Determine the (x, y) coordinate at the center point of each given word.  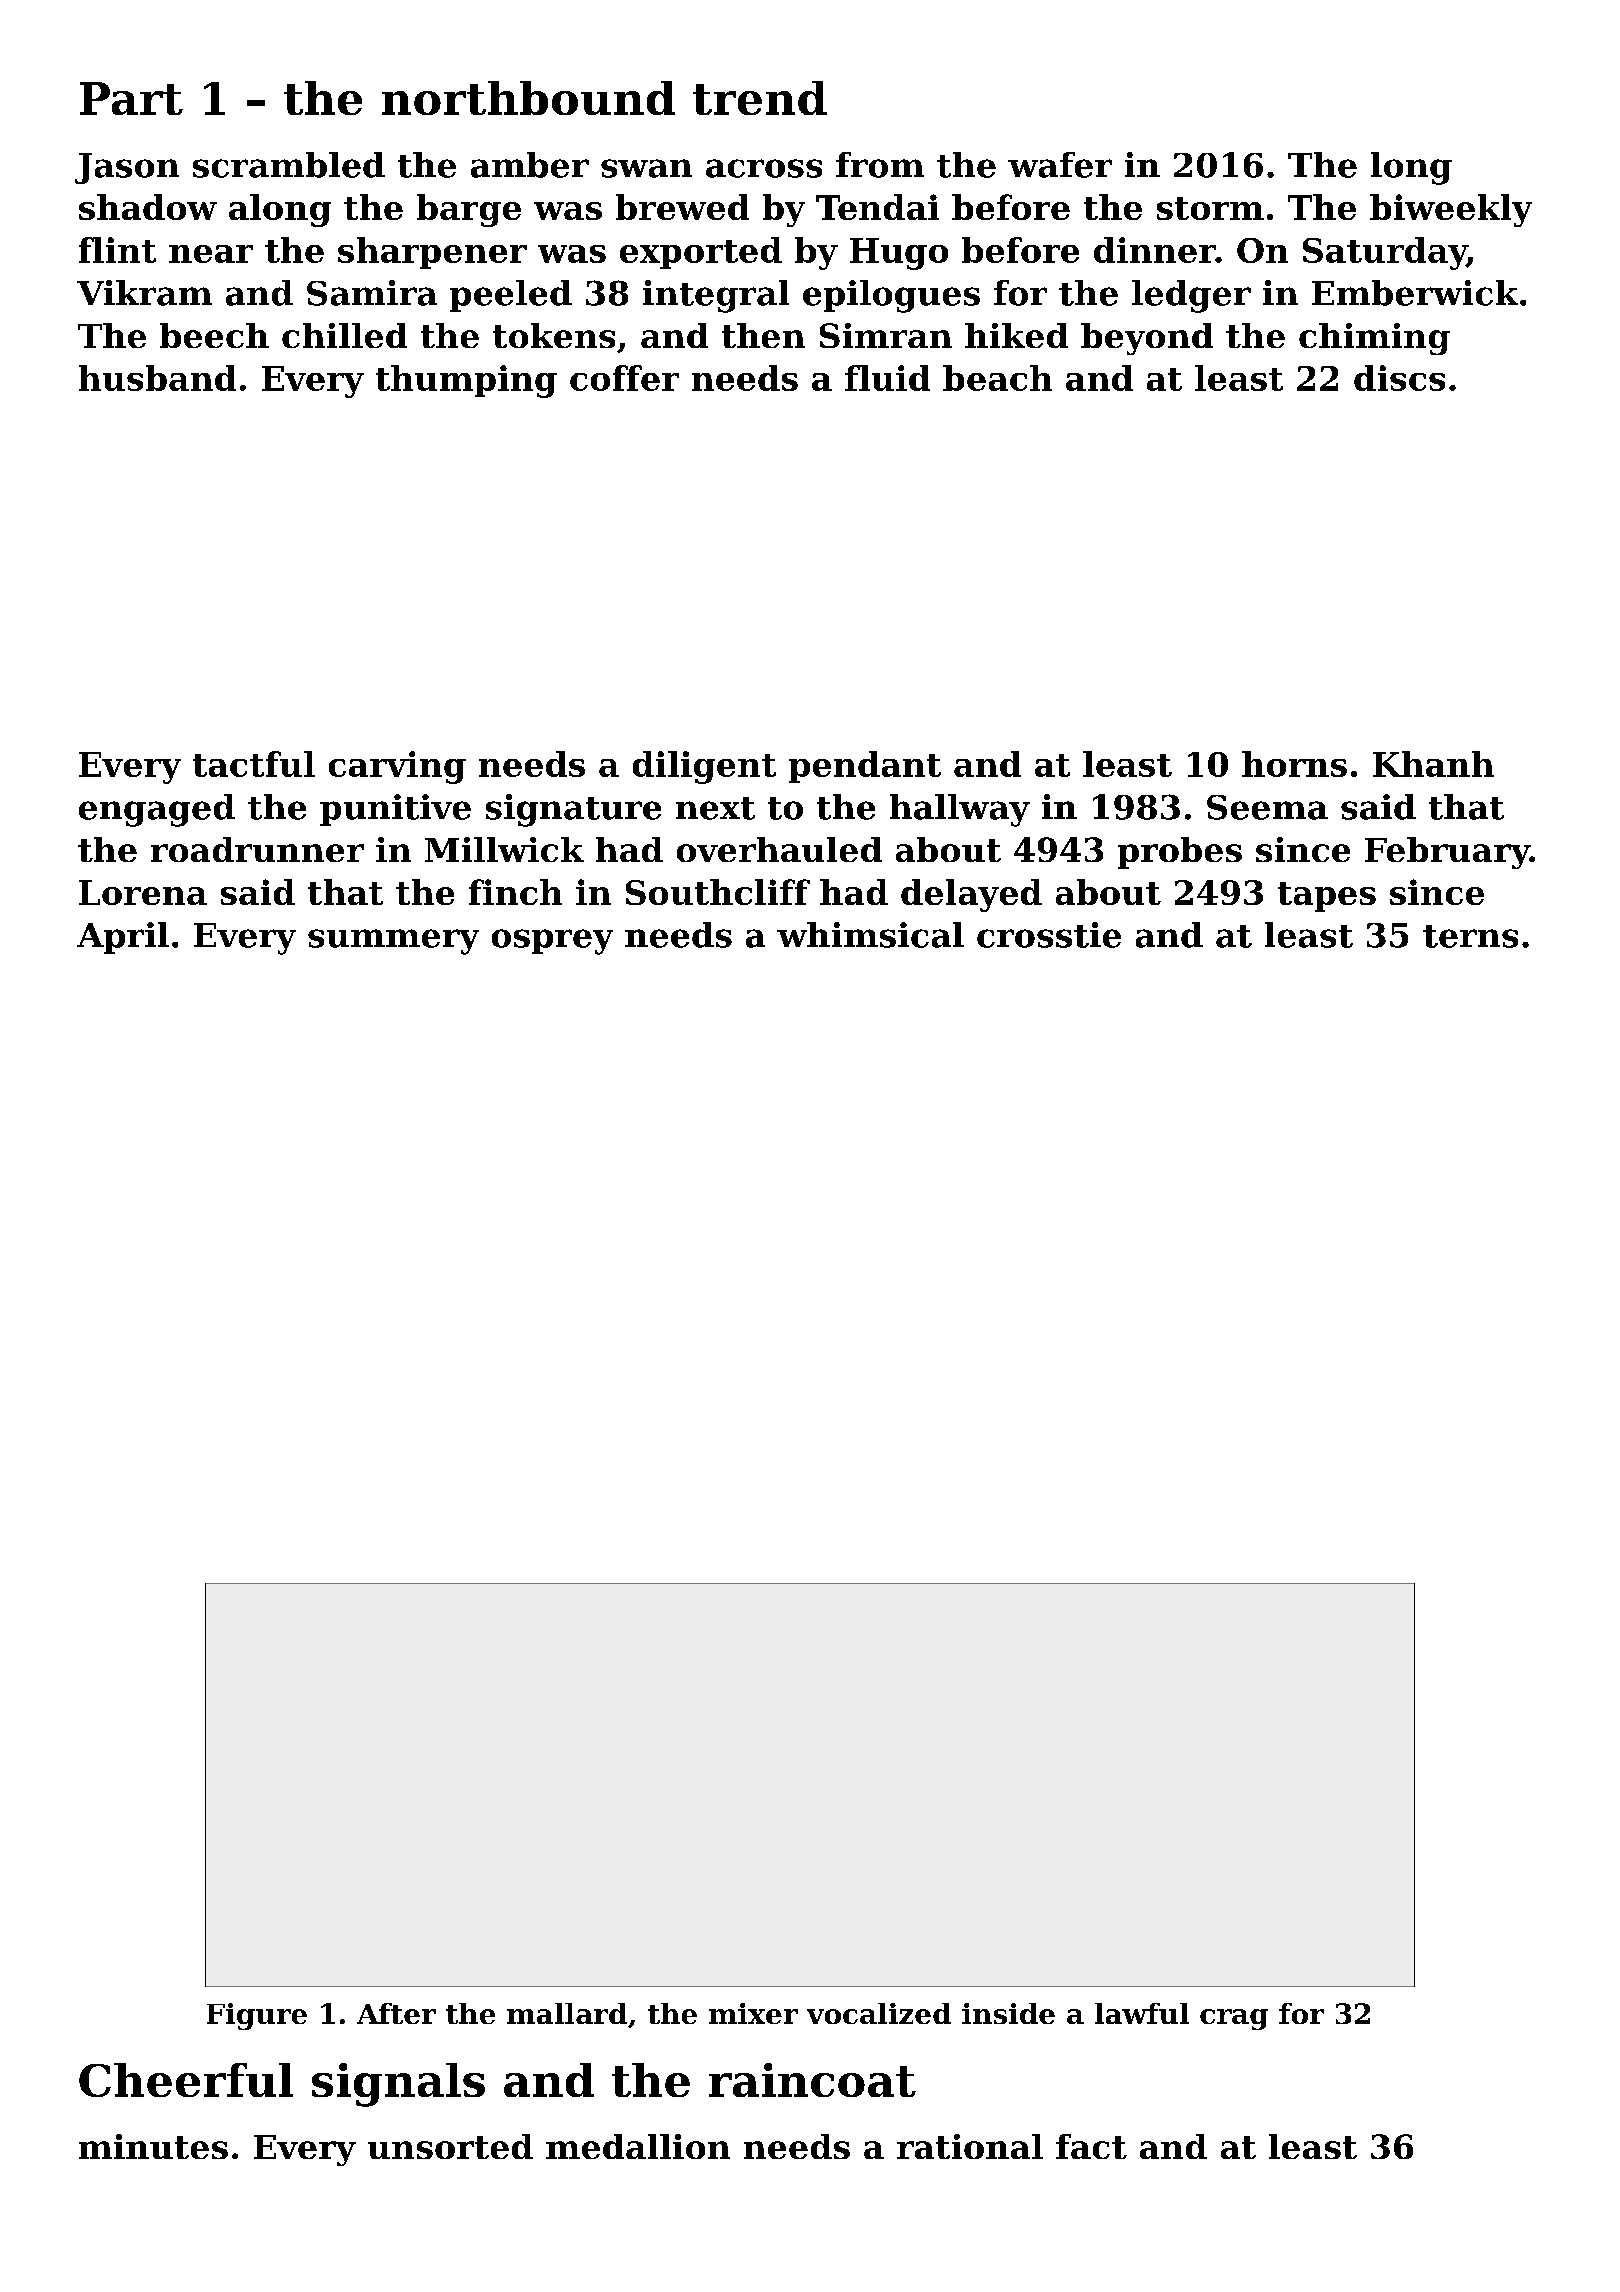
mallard (567, 2013)
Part (131, 98)
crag (1234, 2019)
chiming (1374, 339)
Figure (257, 2016)
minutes (153, 2146)
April (123, 938)
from (880, 165)
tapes (1327, 897)
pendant (865, 767)
